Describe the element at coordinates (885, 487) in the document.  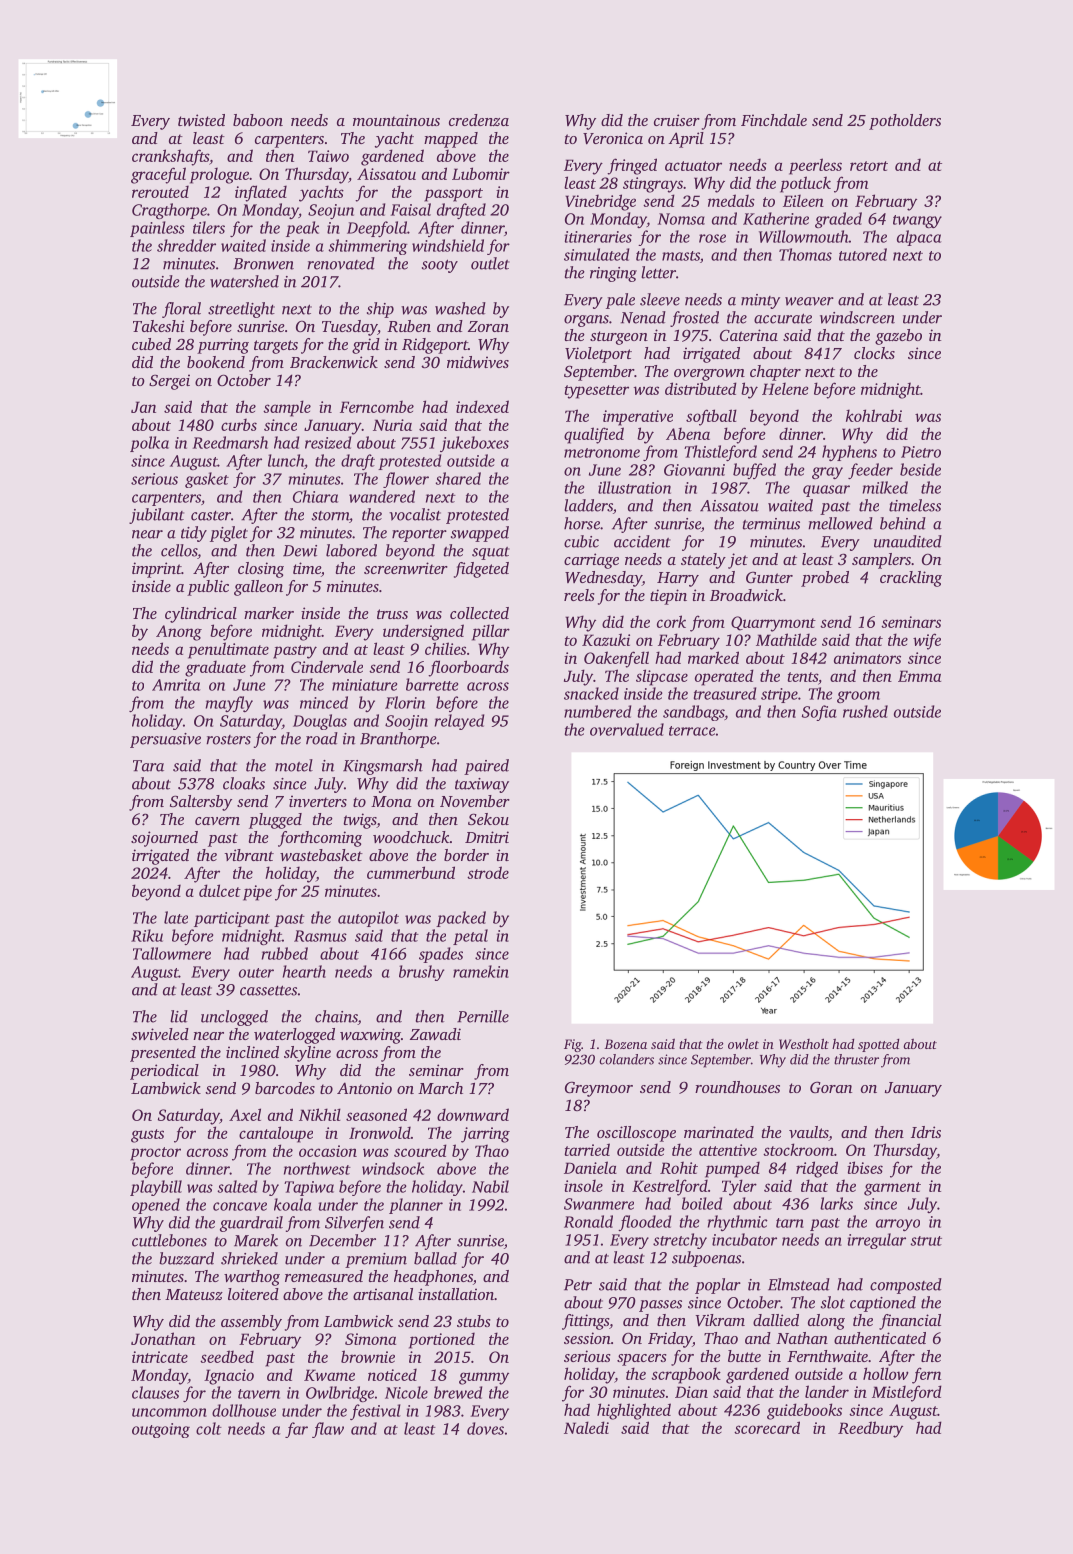
I see `milked` at that location.
